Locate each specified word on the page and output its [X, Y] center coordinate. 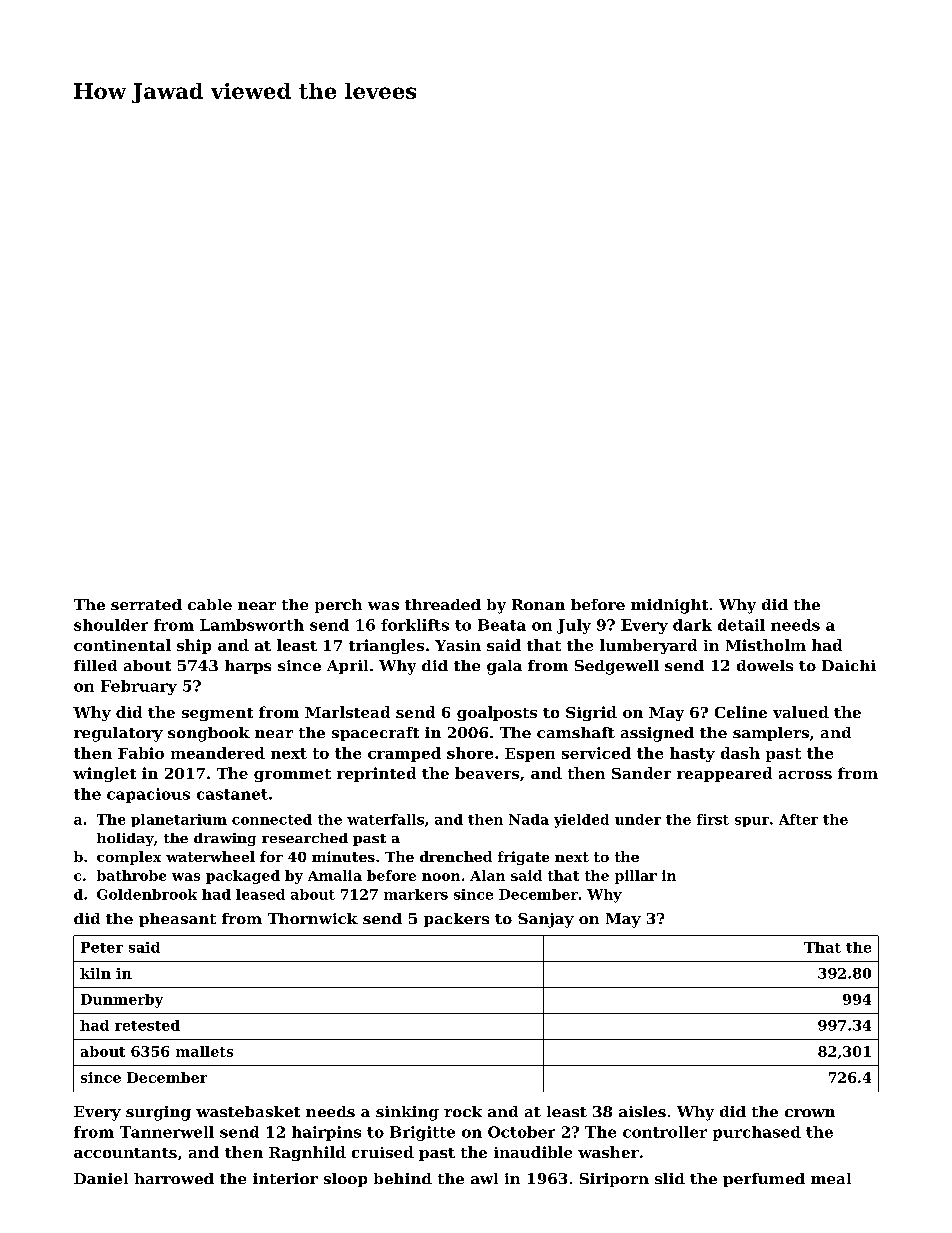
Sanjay [546, 920]
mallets [204, 1051]
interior [285, 1178]
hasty [692, 754]
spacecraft [375, 734]
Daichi [849, 665]
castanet [232, 794]
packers [456, 920]
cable [210, 604]
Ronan [538, 604]
